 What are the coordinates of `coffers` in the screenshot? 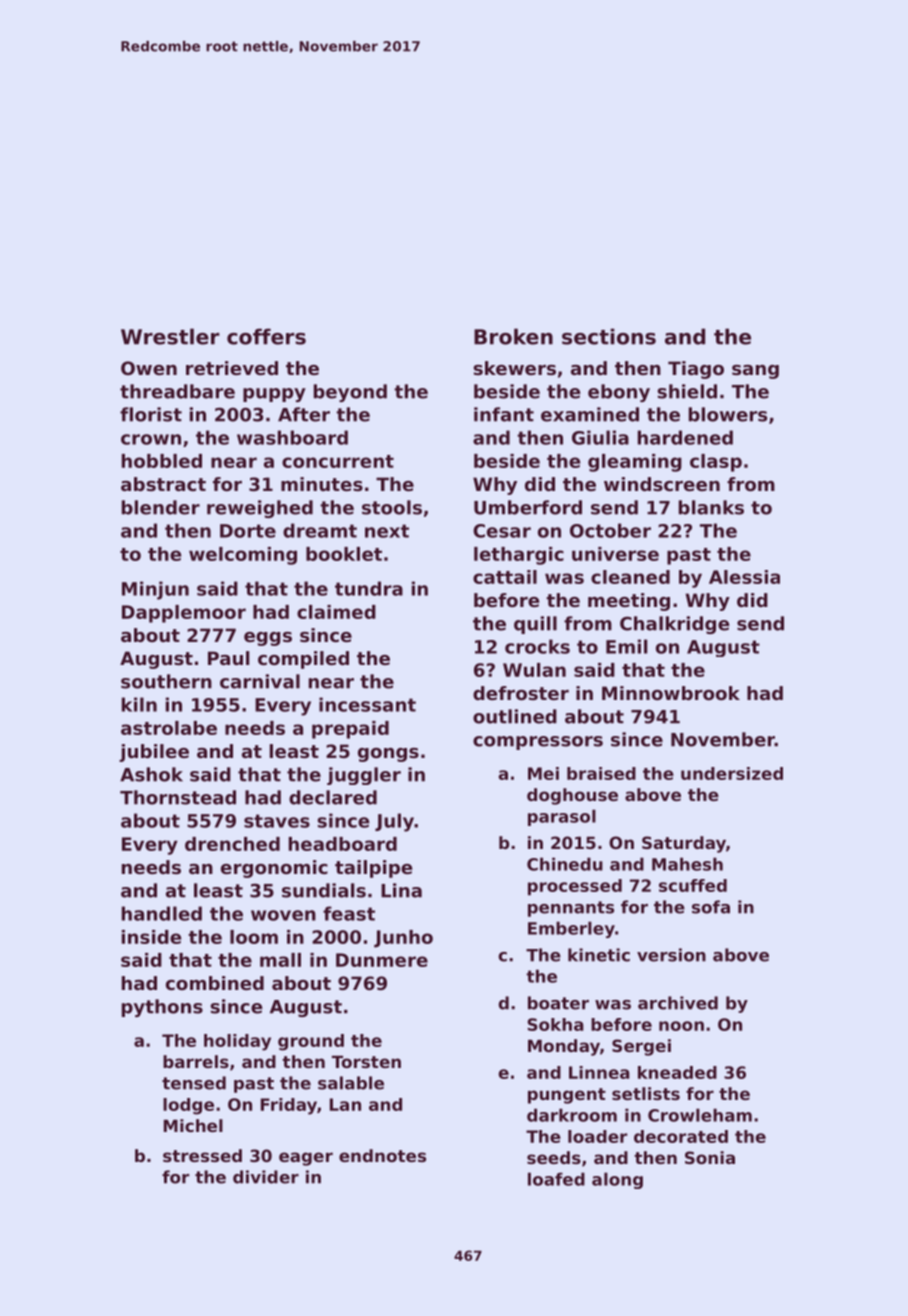 It's located at (266, 336).
